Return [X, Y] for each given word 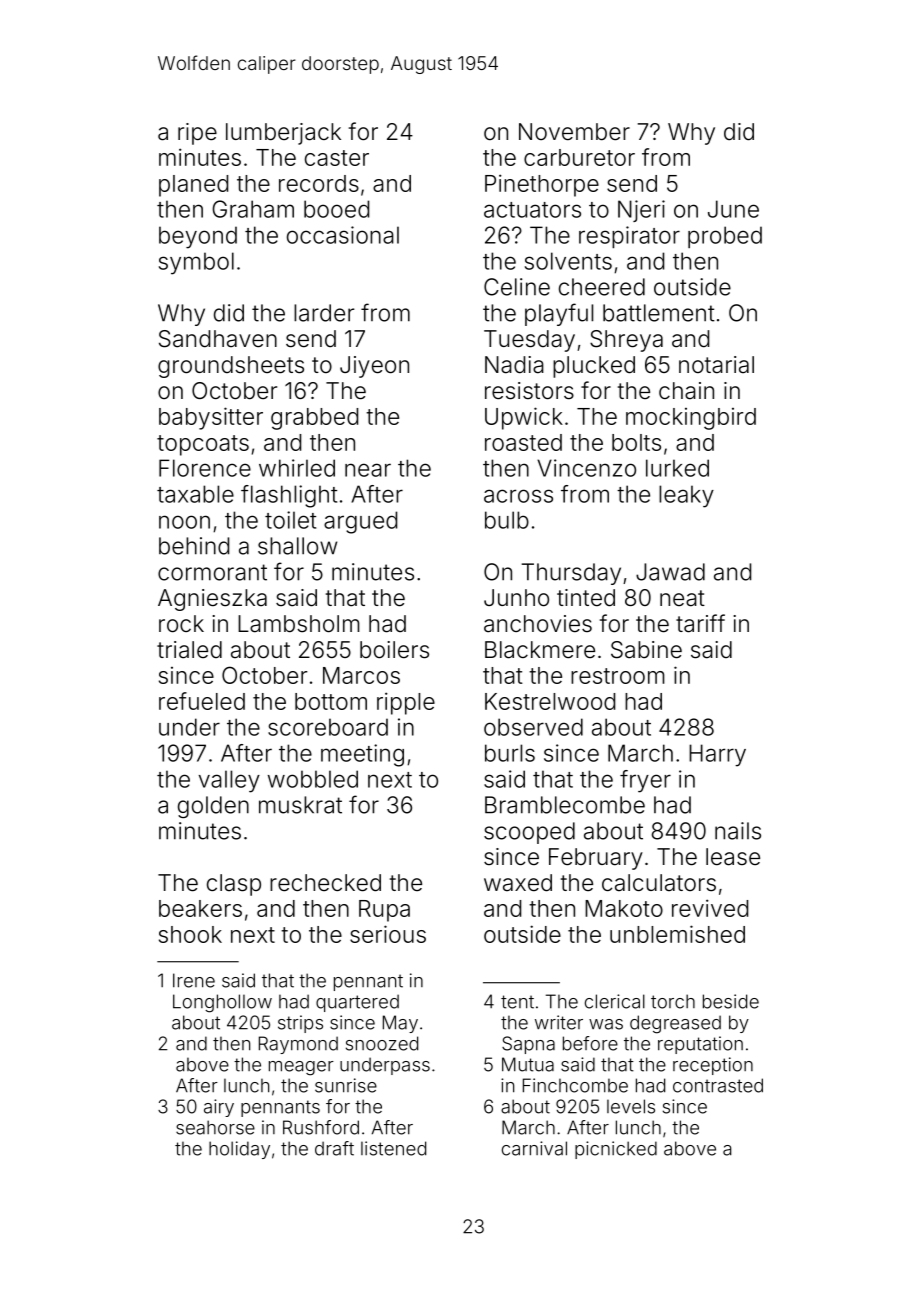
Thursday [571, 574]
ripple [406, 703]
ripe [197, 134]
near [368, 470]
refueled [202, 701]
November [574, 132]
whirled [297, 468]
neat [682, 598]
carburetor [579, 157]
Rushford [321, 1127]
